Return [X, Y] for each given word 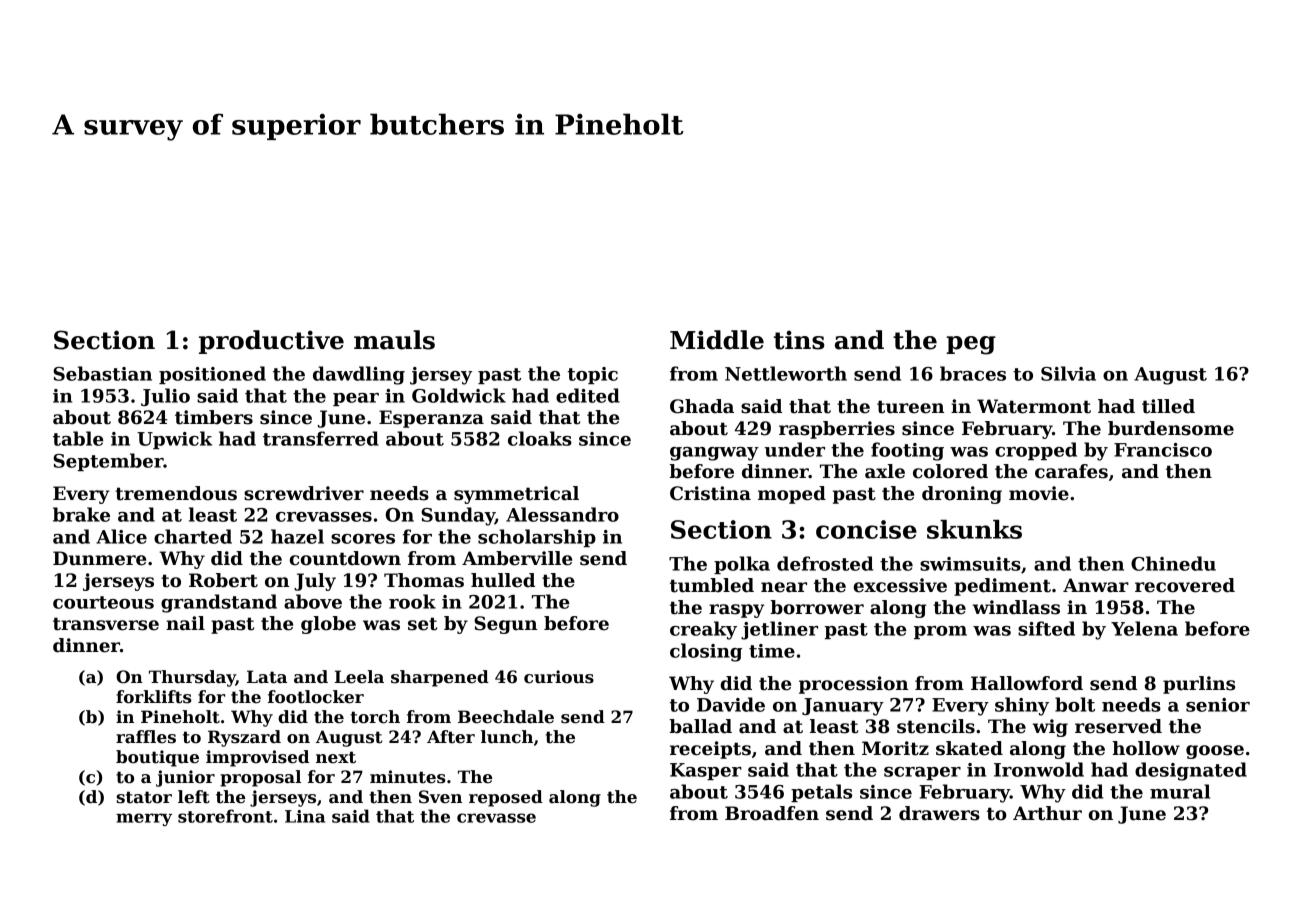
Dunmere [99, 558]
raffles [146, 737]
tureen [910, 407]
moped [792, 495]
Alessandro [562, 514]
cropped [1036, 451]
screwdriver [304, 493]
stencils [936, 726]
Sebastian [102, 373]
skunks [974, 529]
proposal [260, 778]
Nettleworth [786, 373]
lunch [507, 737]
